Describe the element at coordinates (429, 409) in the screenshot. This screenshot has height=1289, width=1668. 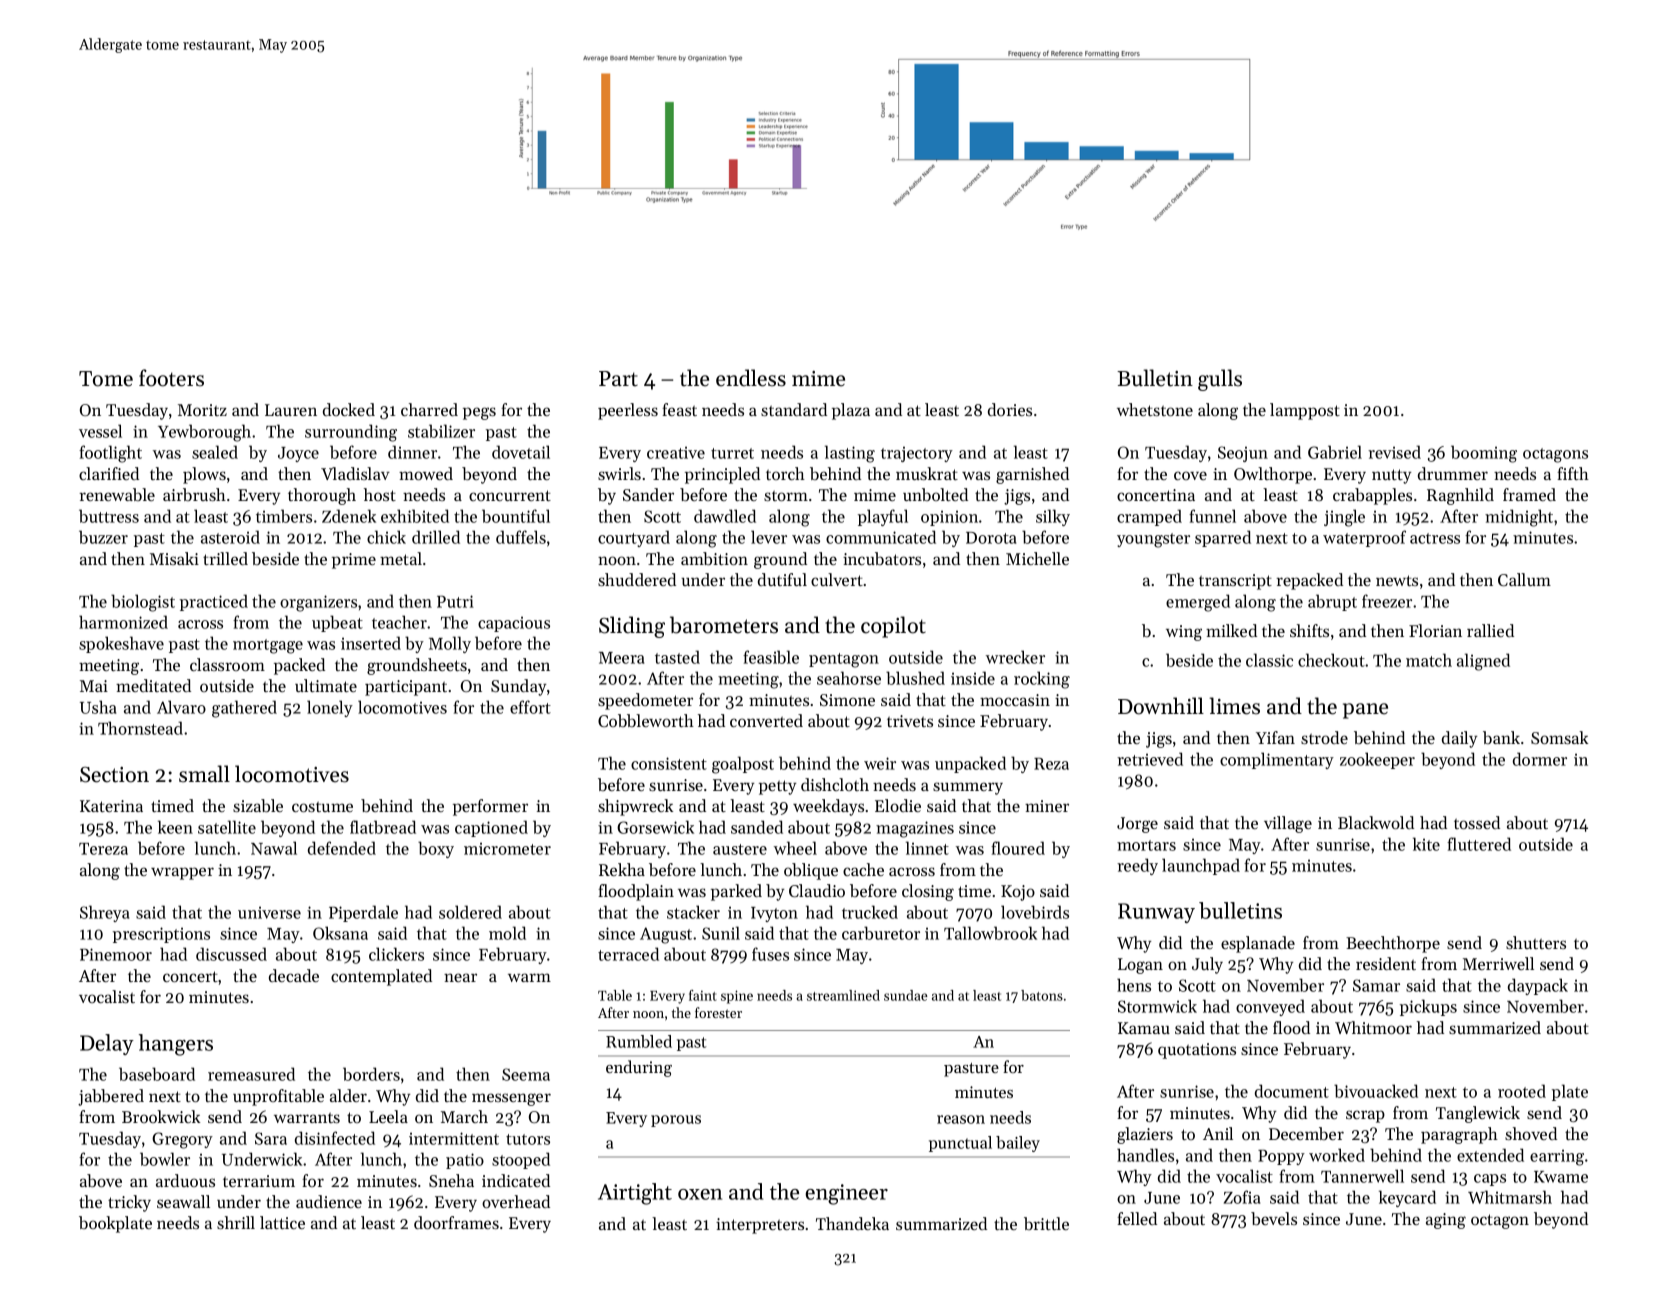
I see `charred` at that location.
